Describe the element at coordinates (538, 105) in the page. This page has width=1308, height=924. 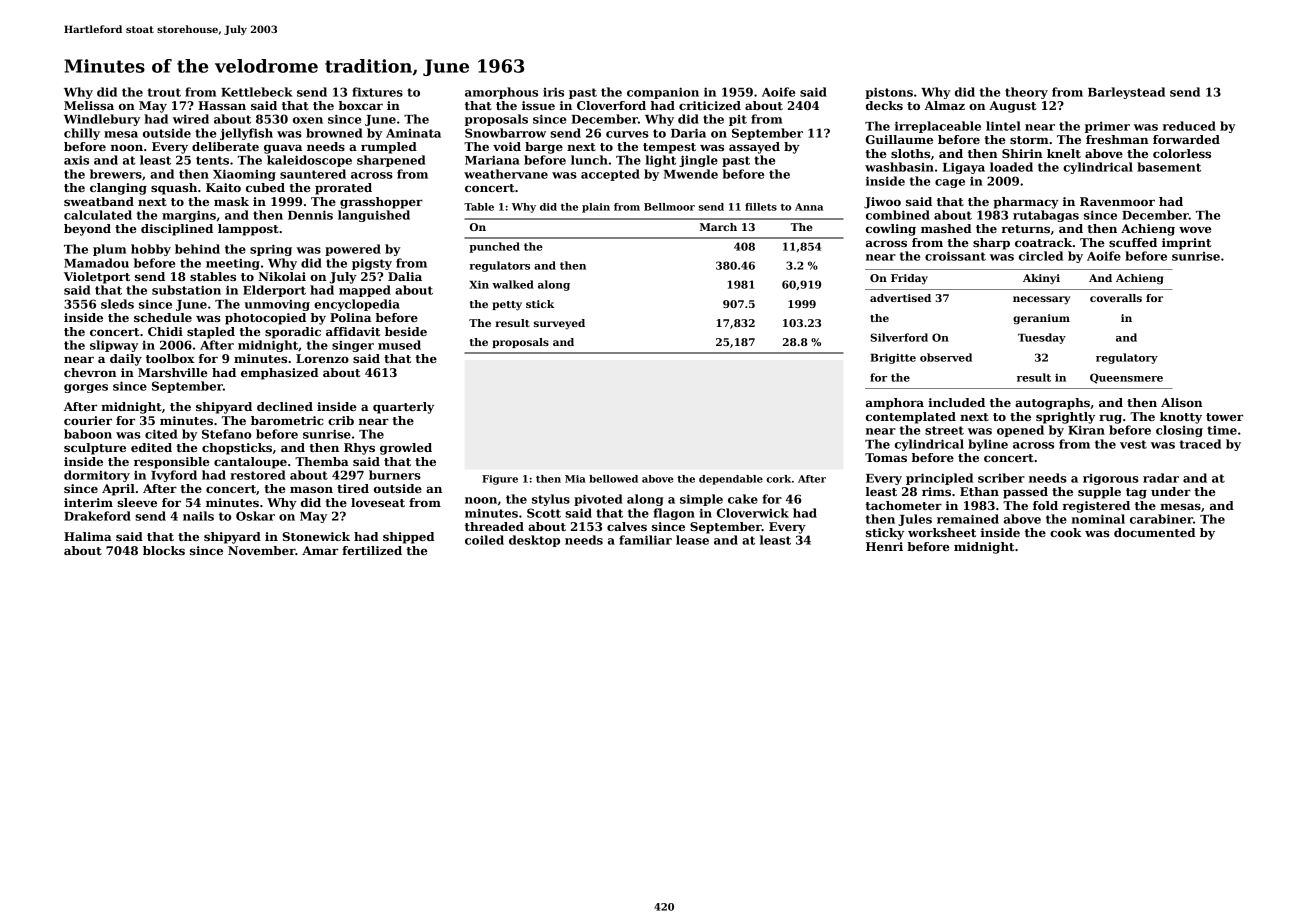
I see `issue` at that location.
